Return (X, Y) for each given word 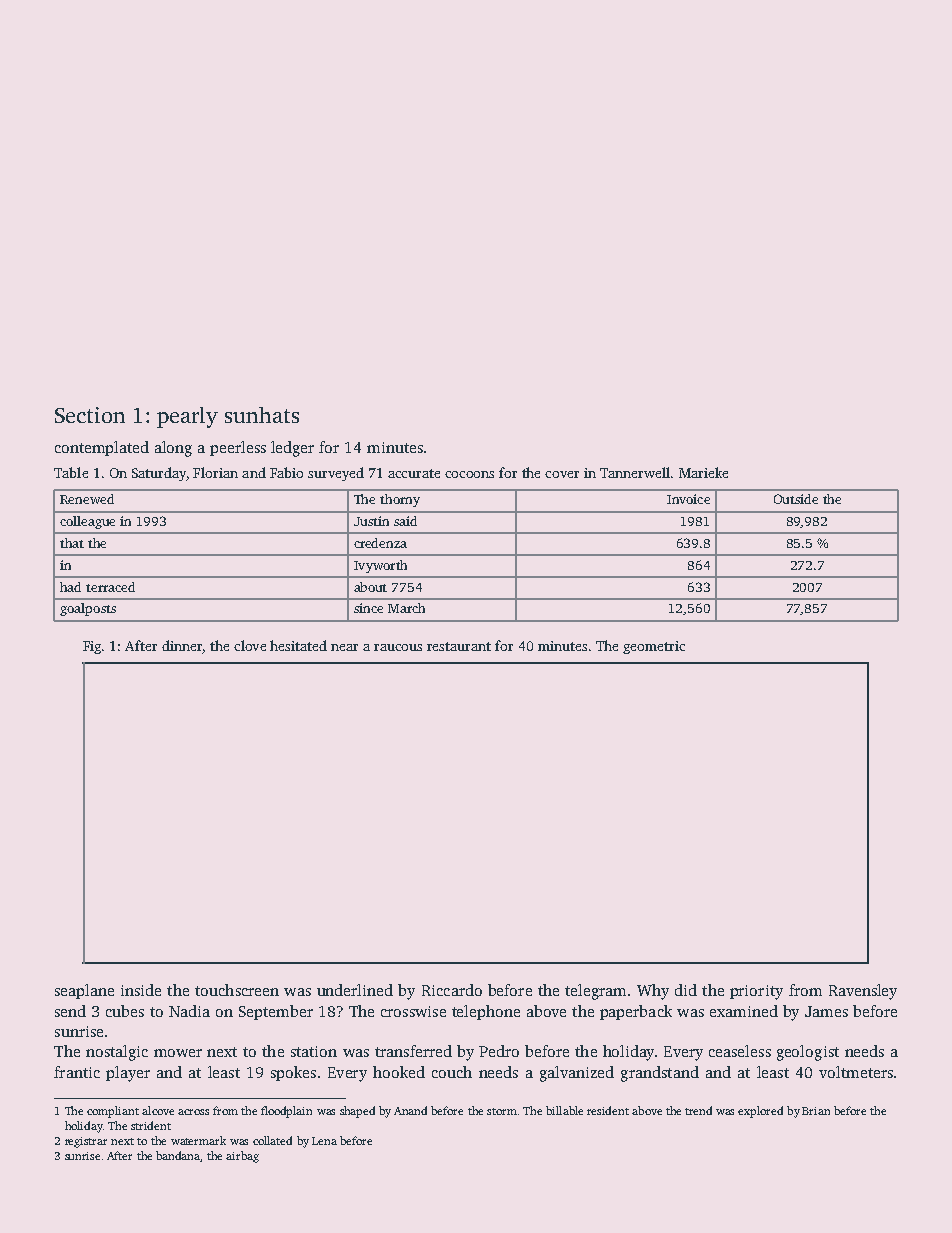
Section (90, 415)
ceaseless (740, 1051)
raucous (398, 647)
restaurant (459, 646)
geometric (654, 647)
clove (250, 645)
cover (562, 474)
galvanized (577, 1074)
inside (141, 990)
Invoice (688, 499)
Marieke (703, 472)
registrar (86, 1142)
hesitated (298, 645)
